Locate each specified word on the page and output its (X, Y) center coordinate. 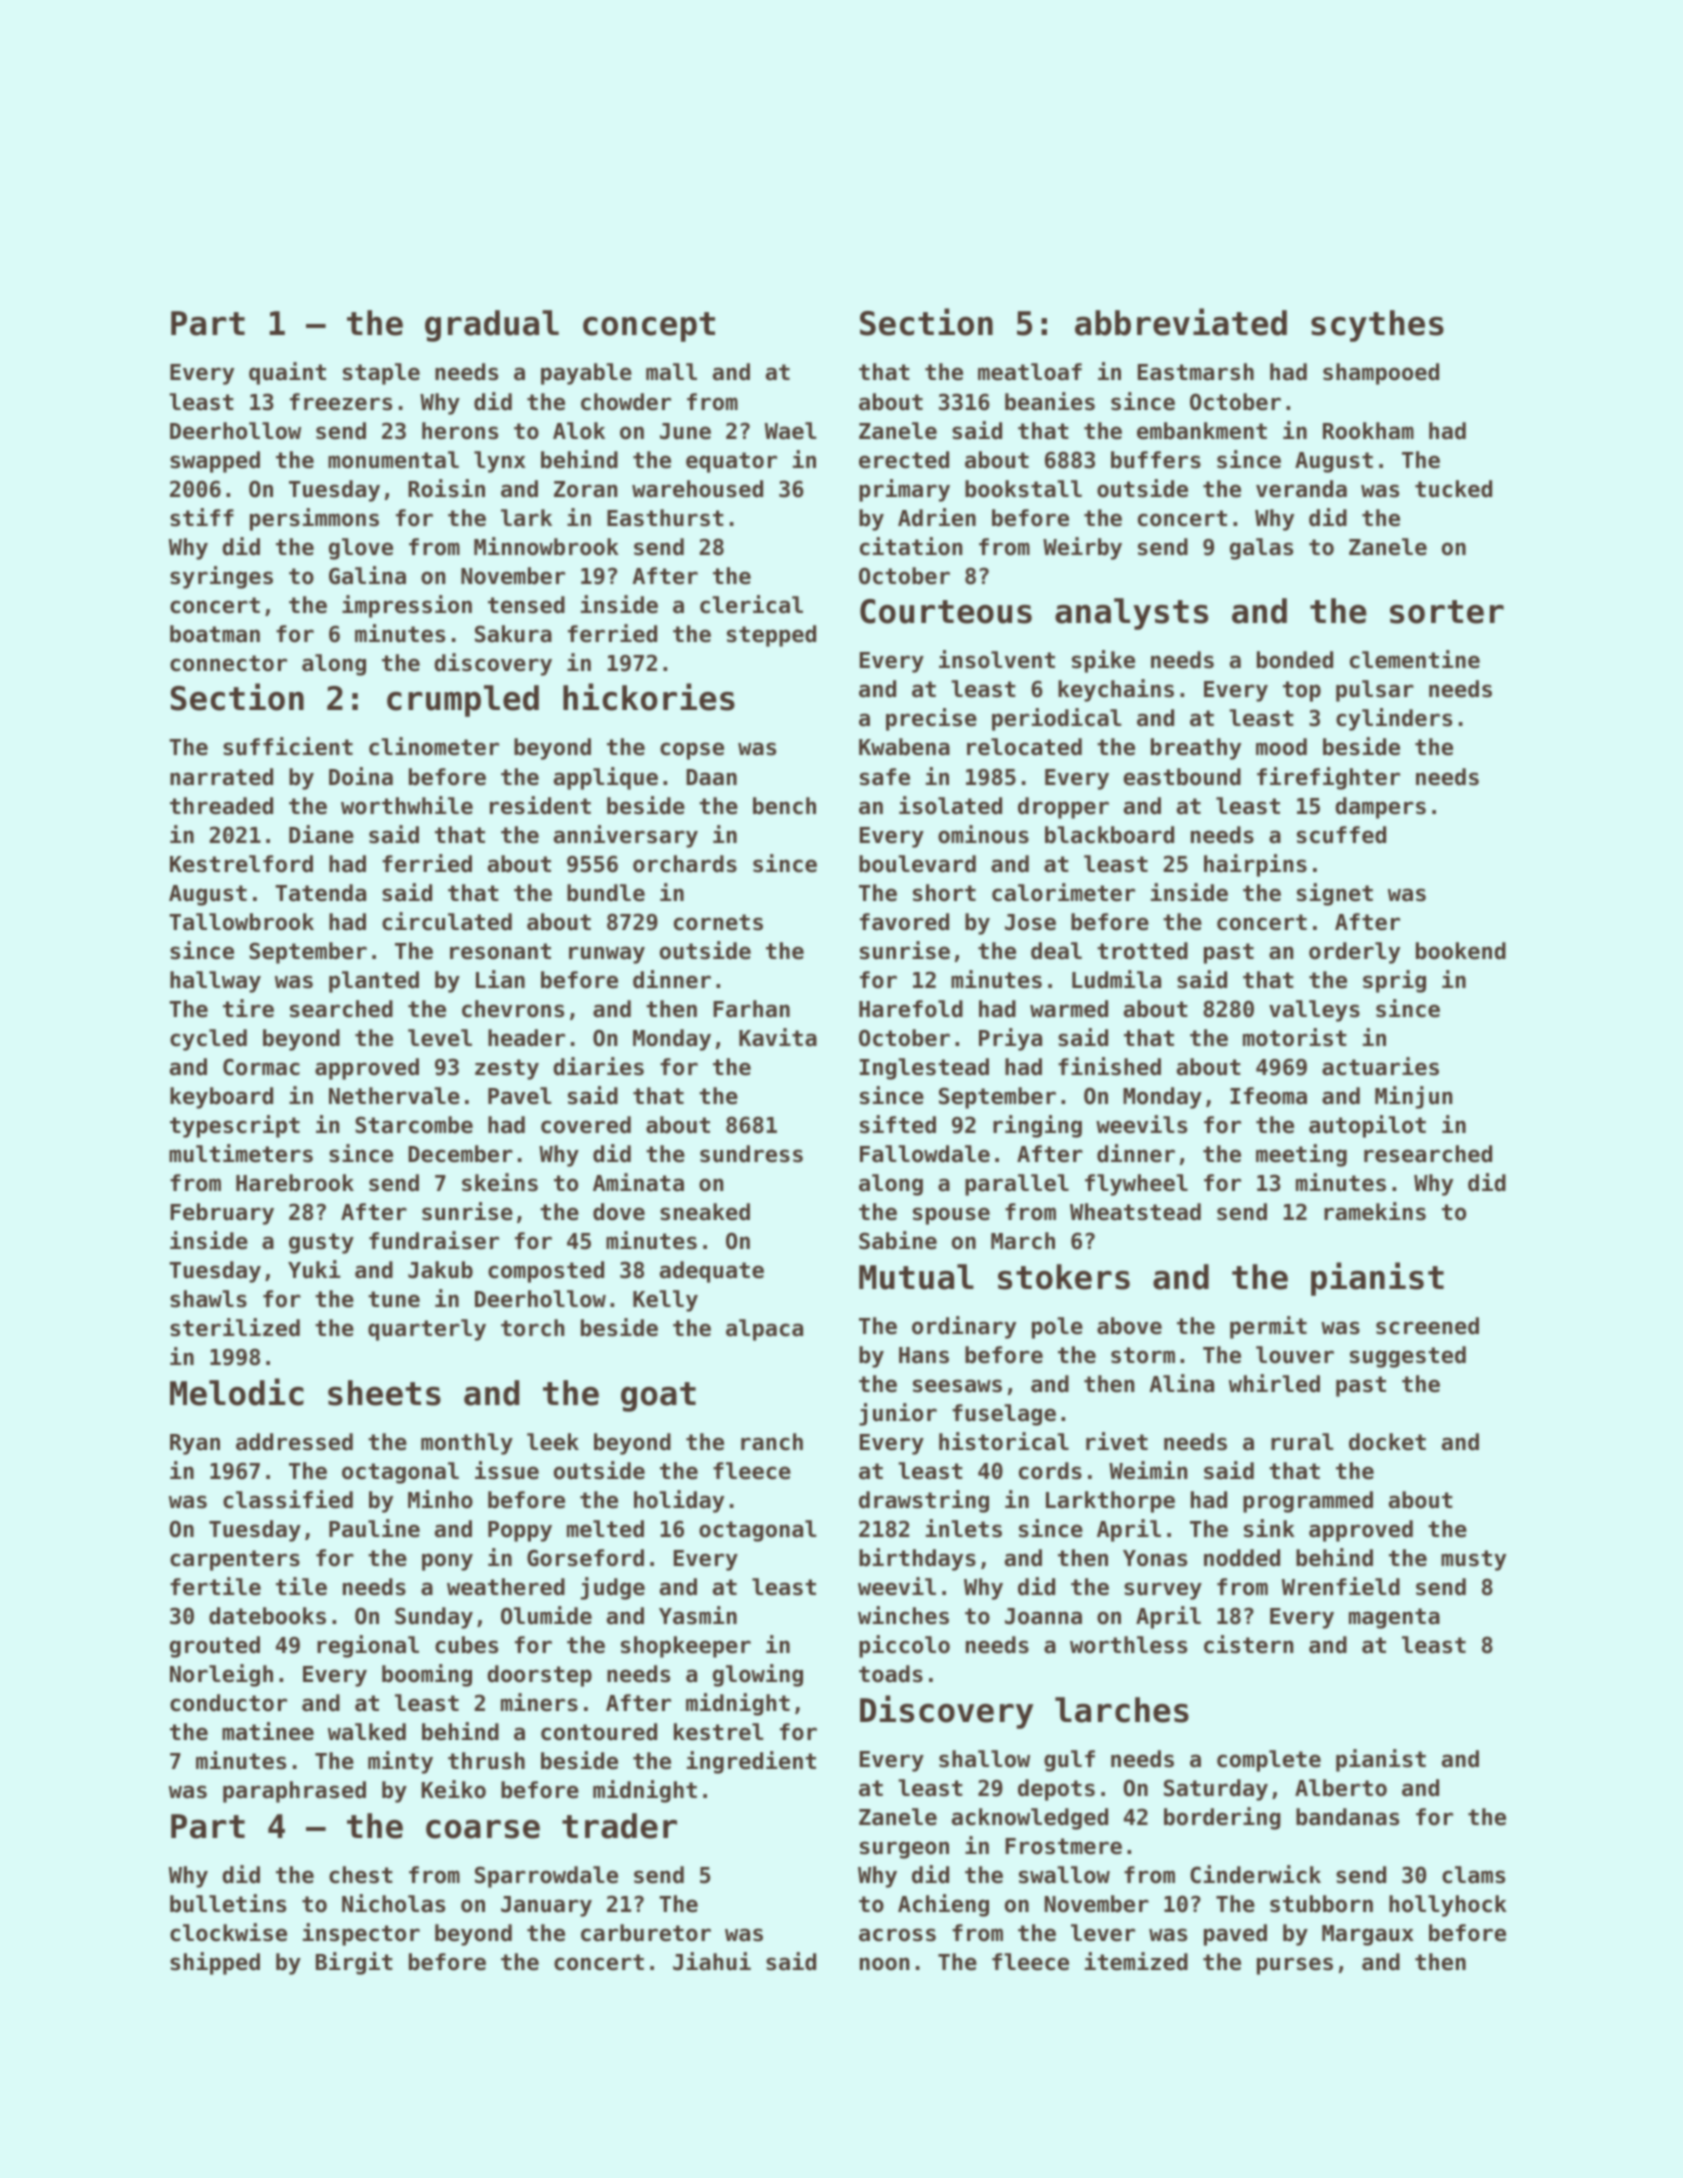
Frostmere (1063, 1846)
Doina (361, 776)
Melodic (237, 1392)
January (546, 1906)
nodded (1242, 1558)
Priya (1010, 1039)
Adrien (937, 517)
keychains (1116, 690)
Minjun (1414, 1097)
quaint (287, 373)
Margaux (1368, 1935)
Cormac (261, 1067)
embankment (1202, 431)
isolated (950, 805)
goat (658, 1397)
